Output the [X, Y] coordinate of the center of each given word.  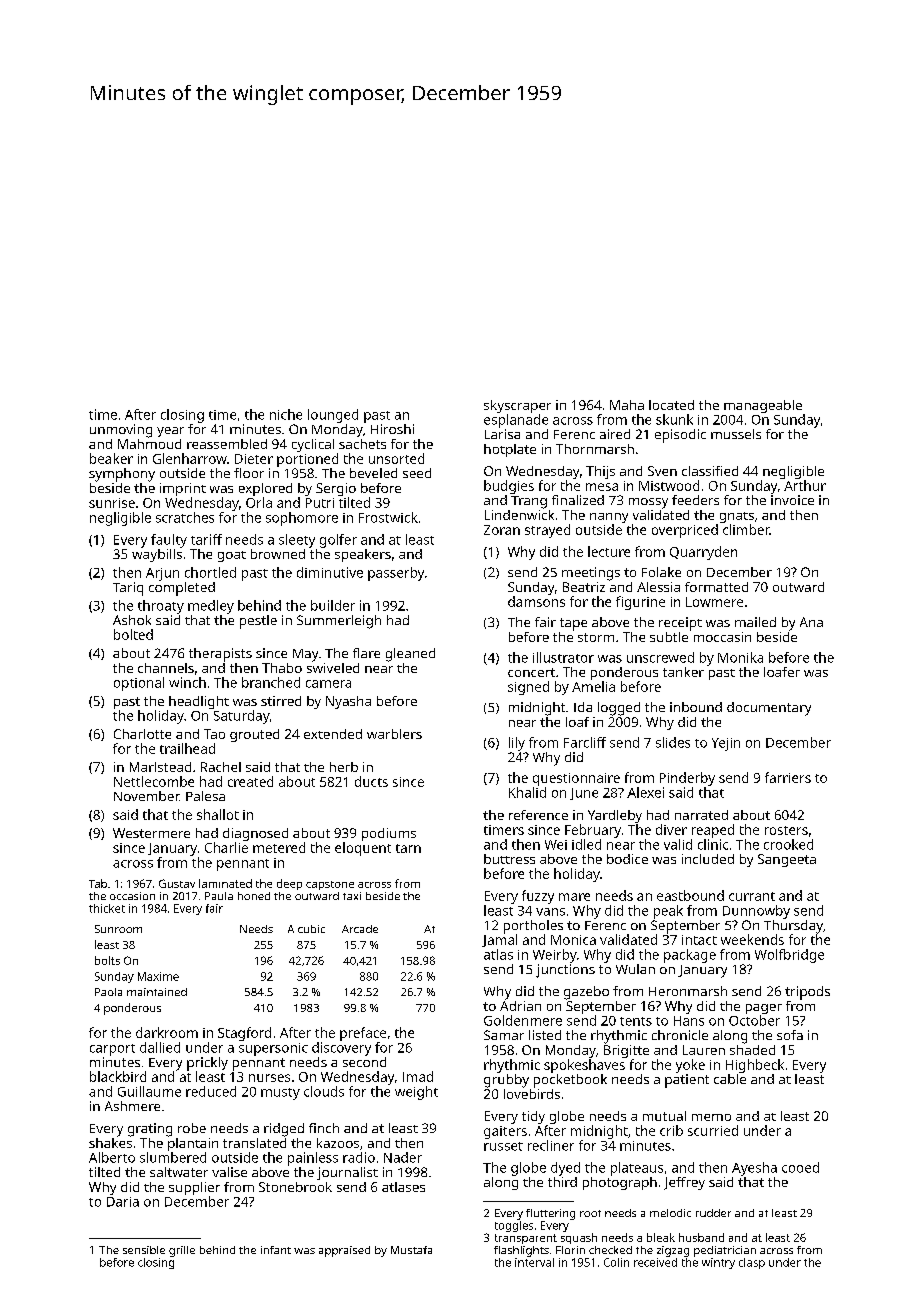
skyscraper [517, 406]
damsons [536, 601]
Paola [108, 992]
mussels [736, 434]
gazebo [586, 993]
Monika [740, 657]
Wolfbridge [789, 956]
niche [286, 414]
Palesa [205, 796]
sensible [144, 1250]
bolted [133, 634]
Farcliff [585, 742]
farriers [788, 777]
